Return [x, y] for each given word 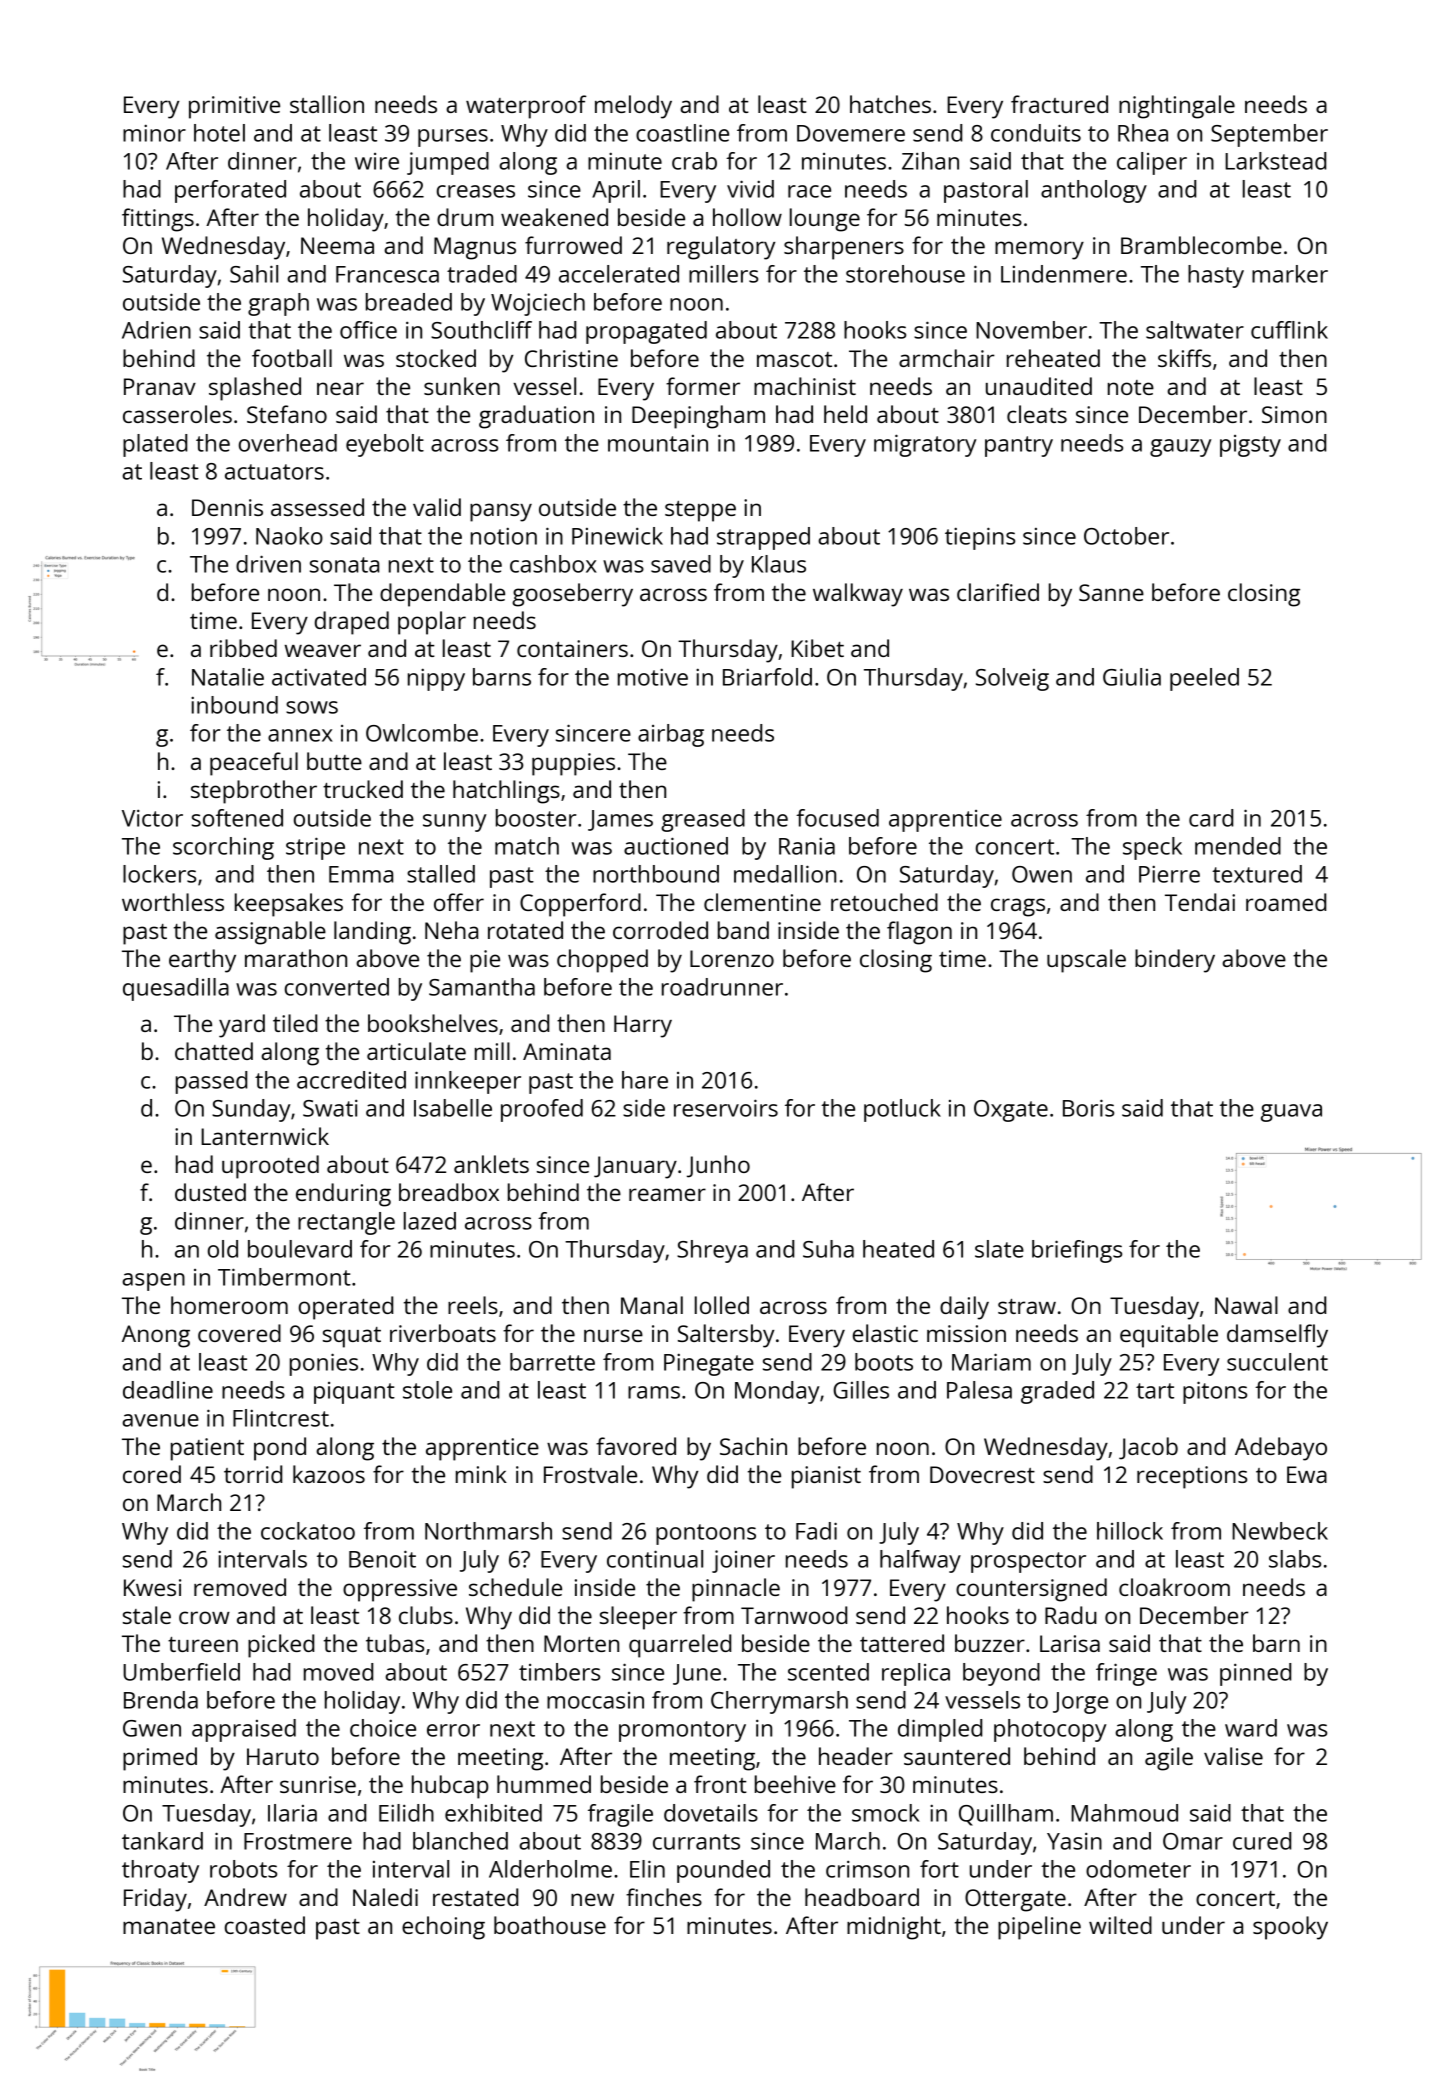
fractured [1059, 104]
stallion [327, 104]
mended [1238, 846]
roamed [1286, 902]
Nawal [1246, 1305]
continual [655, 1559]
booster [536, 818]
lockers [159, 874]
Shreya [712, 1251]
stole [427, 1390]
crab [694, 161]
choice [383, 1728]
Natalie [228, 677]
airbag [671, 735]
